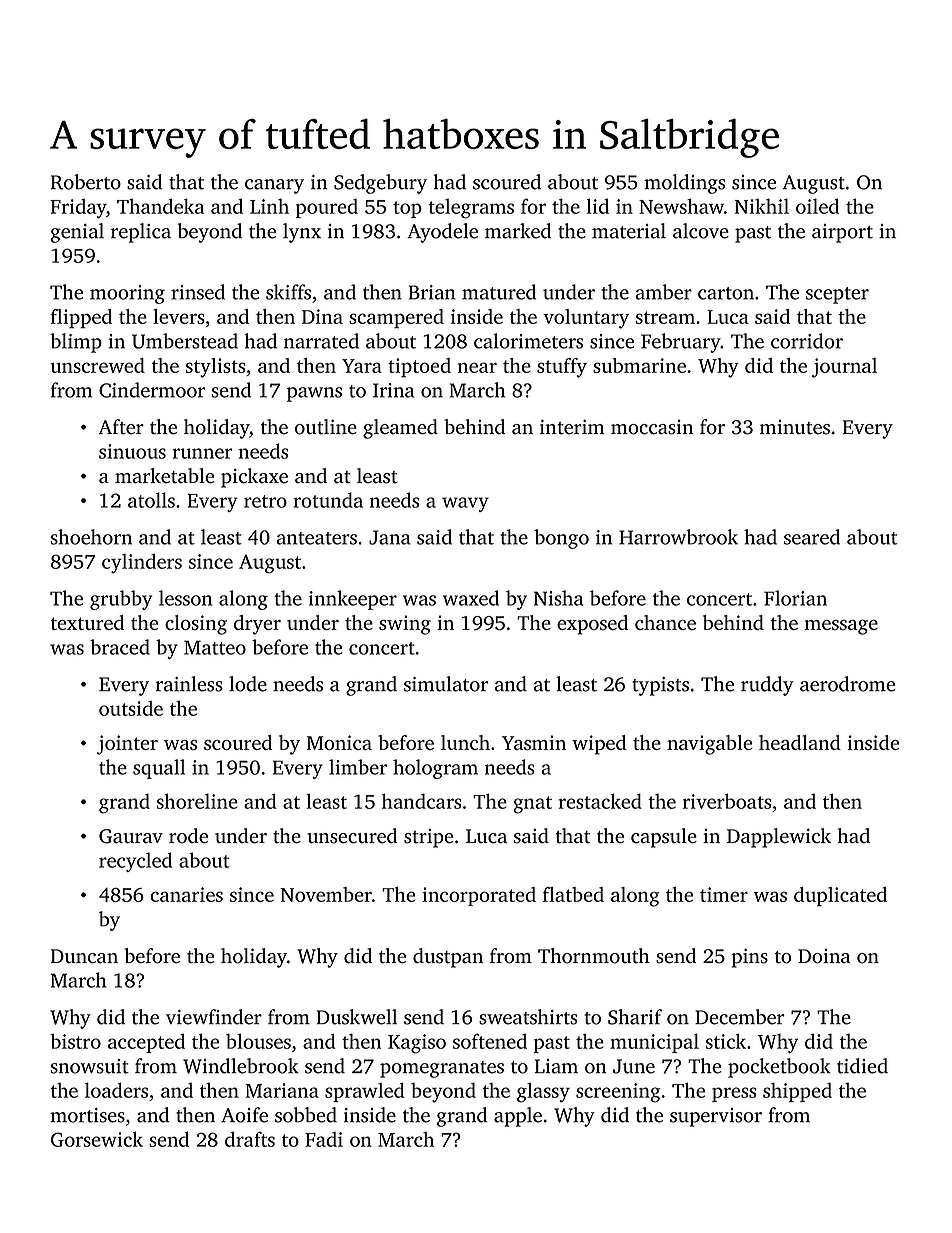 This page has height=1233, width=952. What do you see at coordinates (380, 184) in the page?
I see `Sedgebury` at bounding box center [380, 184].
